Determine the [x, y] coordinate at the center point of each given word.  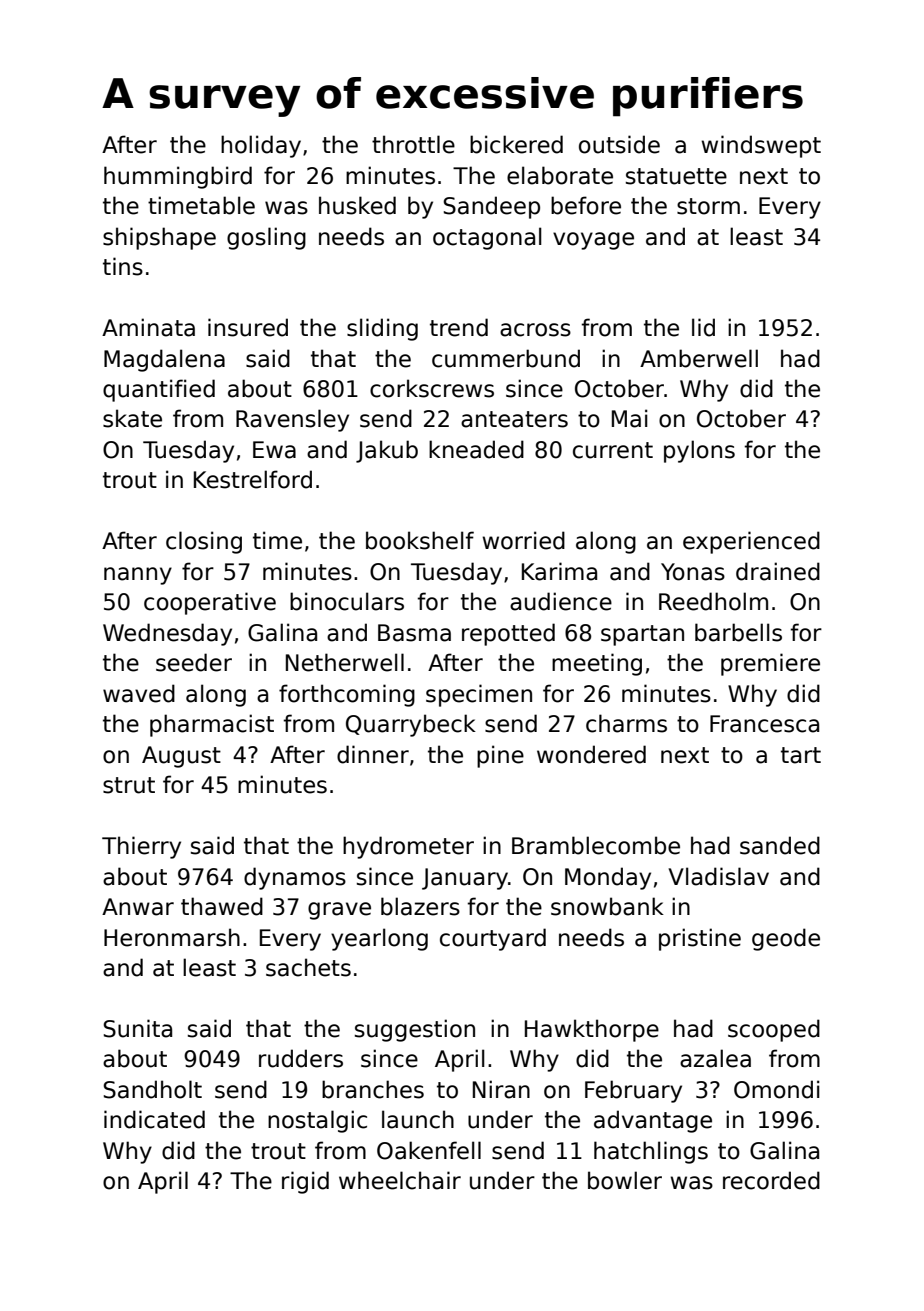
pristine [700, 939]
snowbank [607, 906]
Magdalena [164, 360]
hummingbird [178, 177]
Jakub [387, 451]
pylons [699, 451]
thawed [222, 906]
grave [339, 911]
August [181, 757]
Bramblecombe [596, 845]
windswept [761, 146]
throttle [413, 144]
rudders [301, 1058]
